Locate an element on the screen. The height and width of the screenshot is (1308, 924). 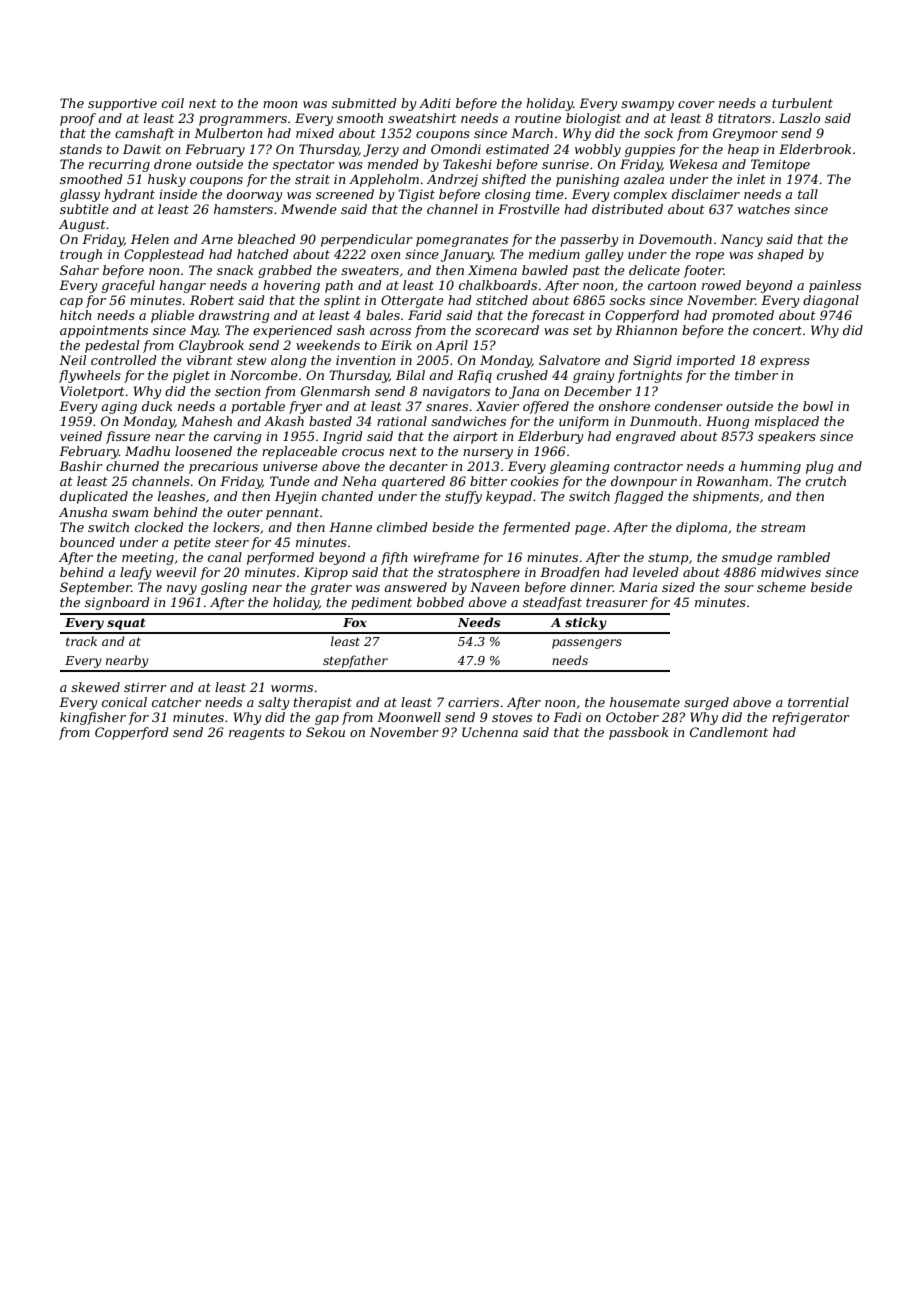
stream is located at coordinates (783, 527).
